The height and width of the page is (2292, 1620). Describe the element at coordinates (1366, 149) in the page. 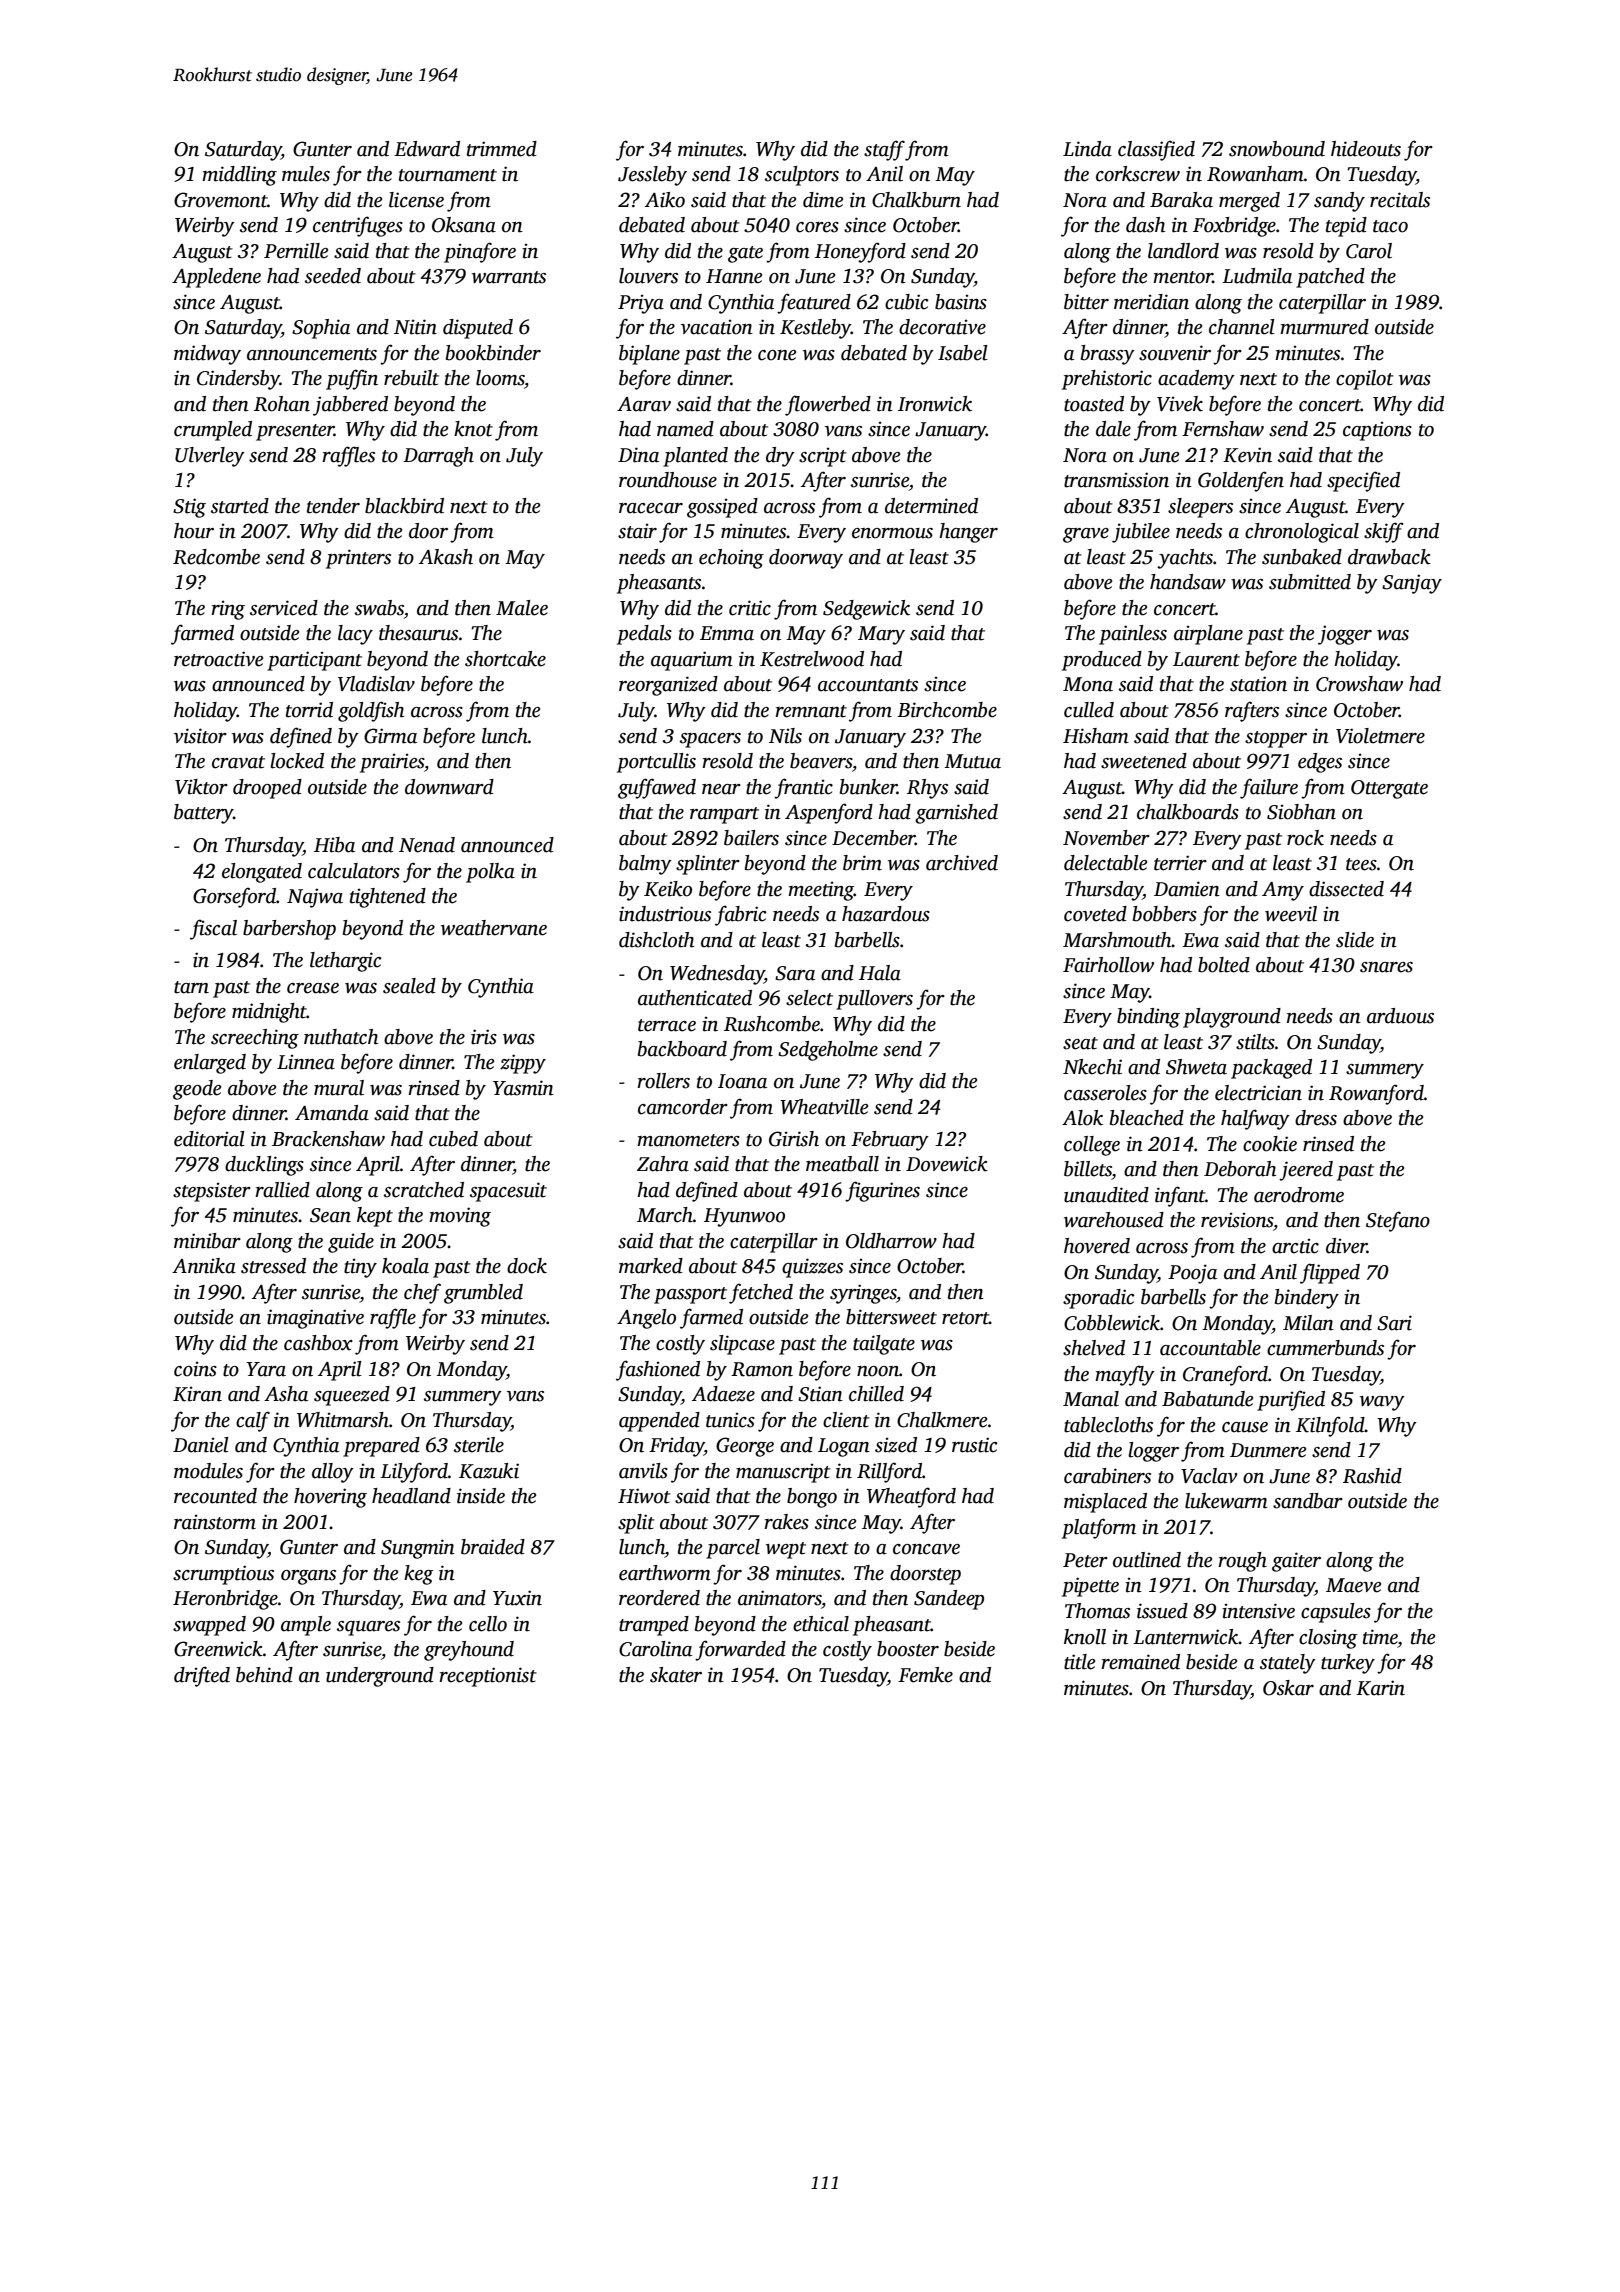

I see `hideouts` at that location.
